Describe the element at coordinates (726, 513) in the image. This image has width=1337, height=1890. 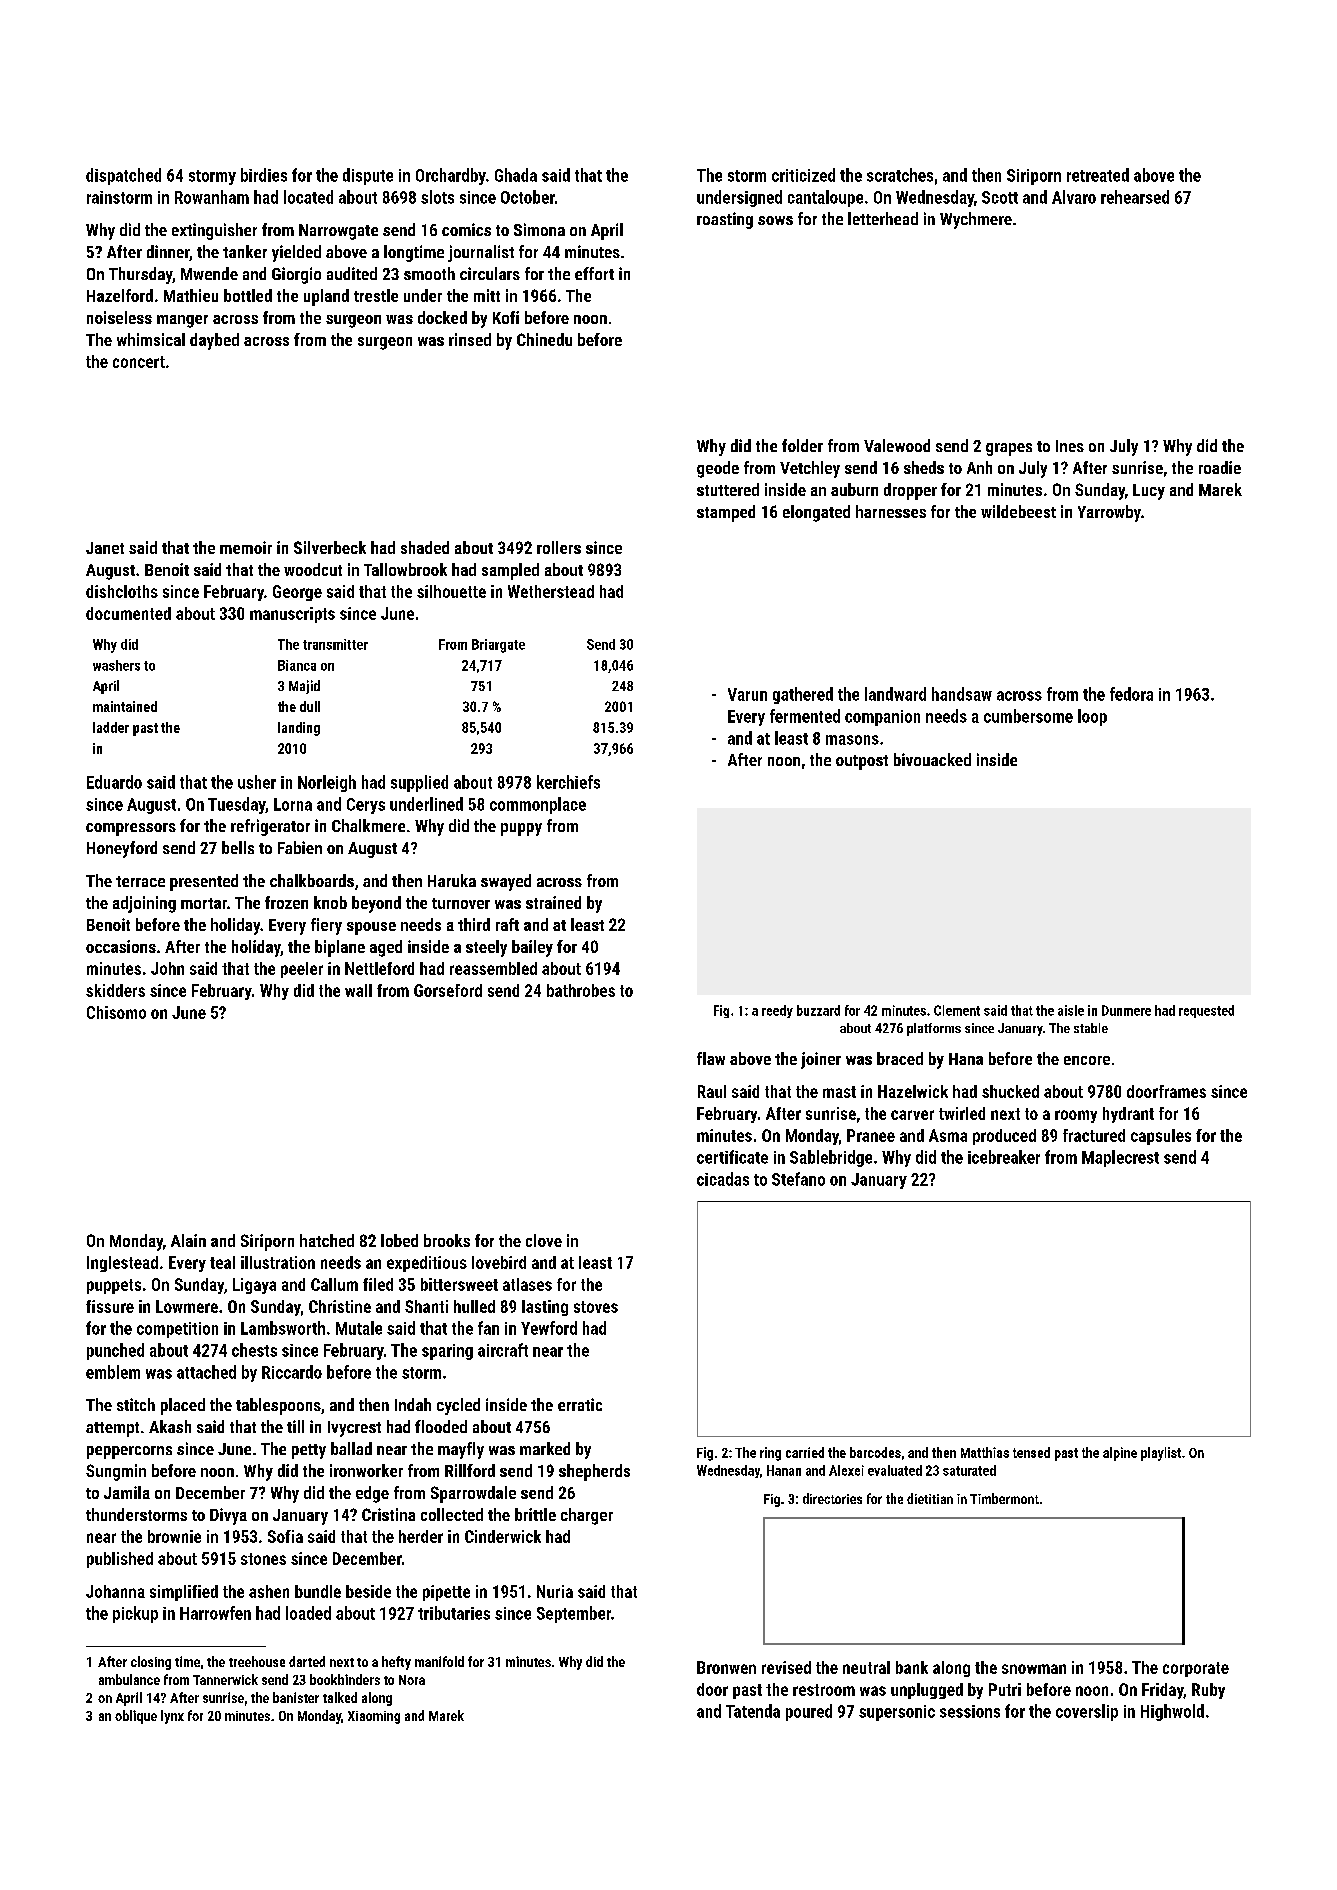
I see `stamped` at that location.
